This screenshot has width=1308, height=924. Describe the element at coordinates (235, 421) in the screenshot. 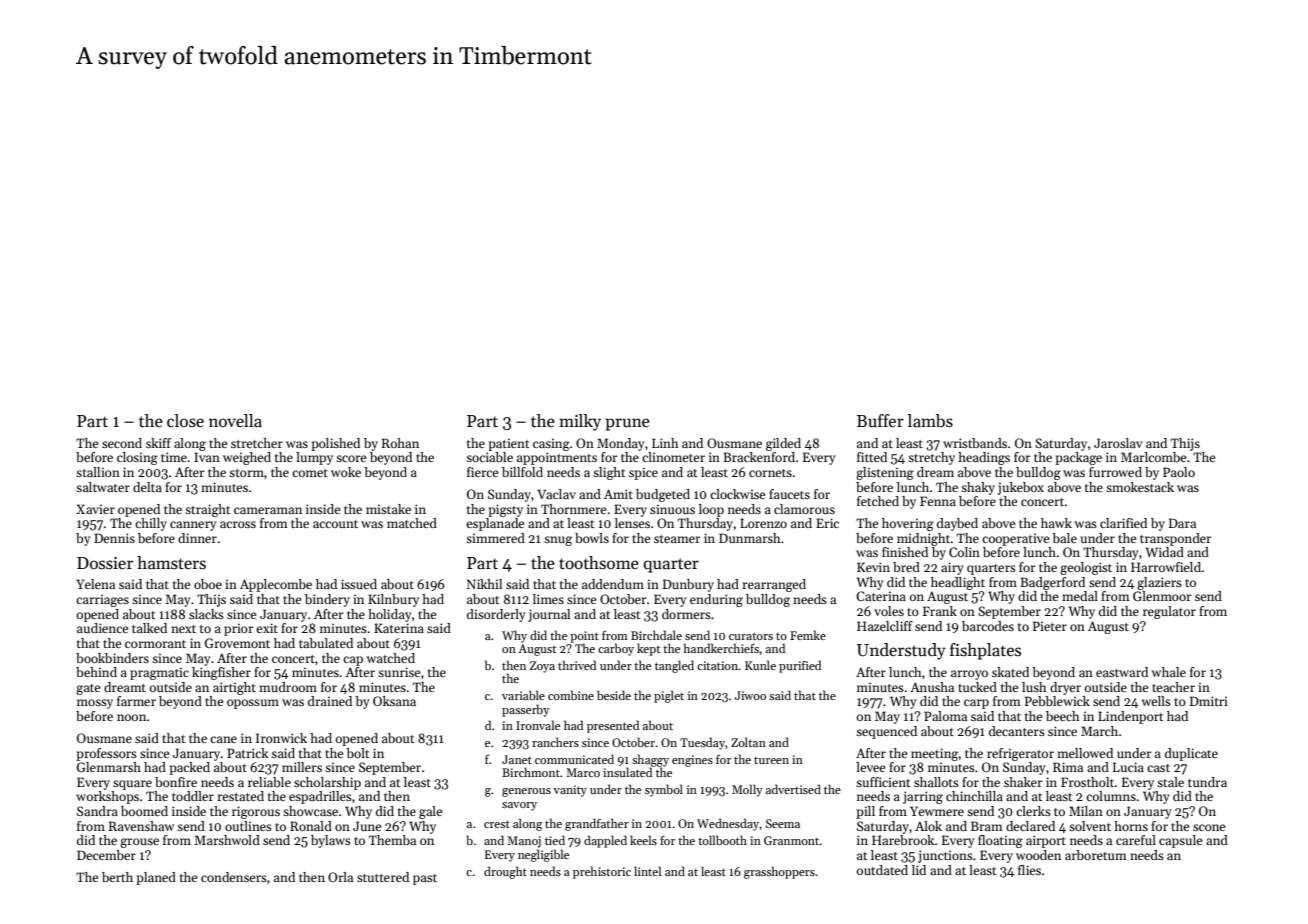

I see `novella` at that location.
